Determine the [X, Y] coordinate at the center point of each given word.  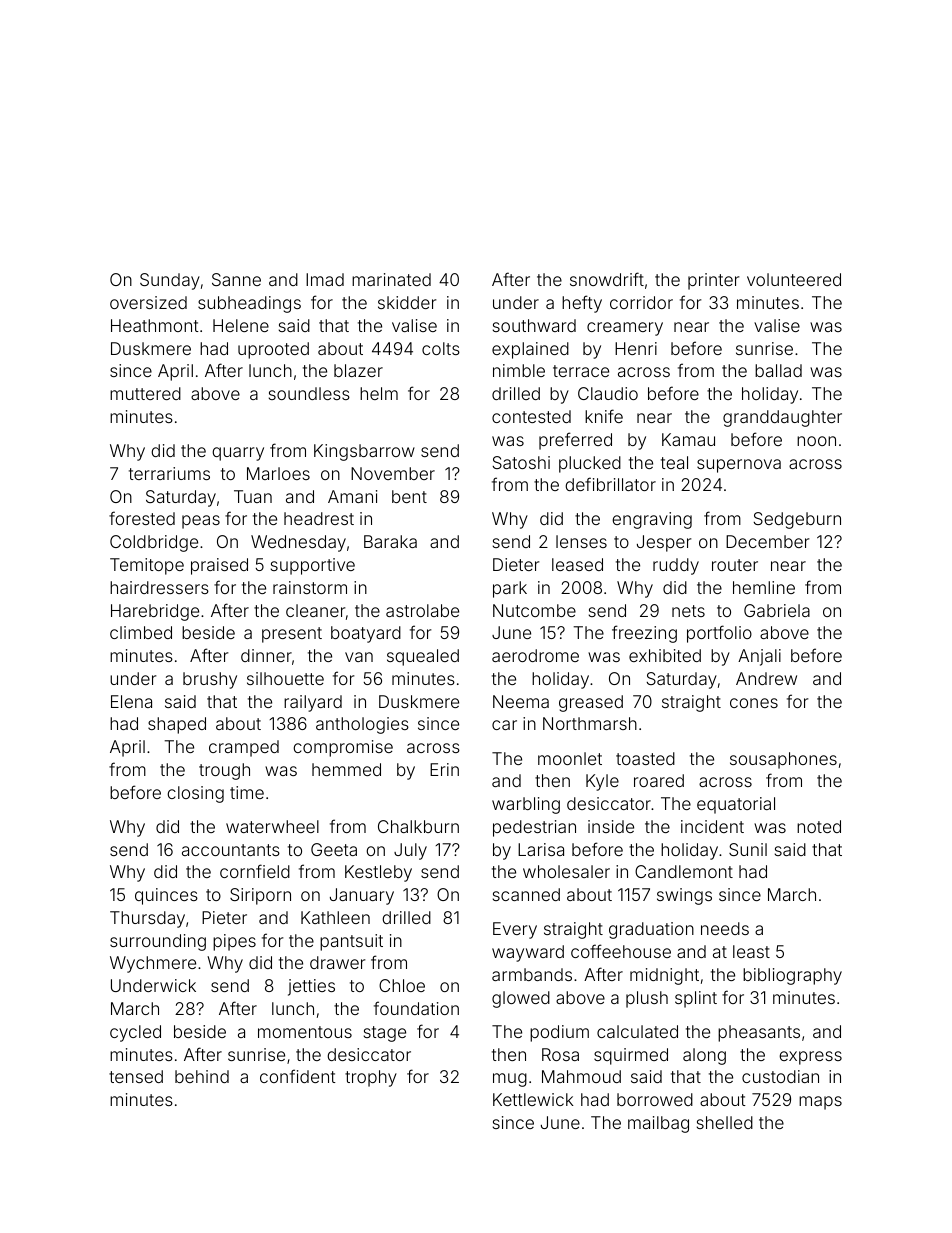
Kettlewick [533, 1099]
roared [659, 780]
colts [441, 348]
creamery [625, 329]
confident [298, 1076]
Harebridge [155, 612]
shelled [725, 1122]
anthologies [362, 725]
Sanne [236, 279]
